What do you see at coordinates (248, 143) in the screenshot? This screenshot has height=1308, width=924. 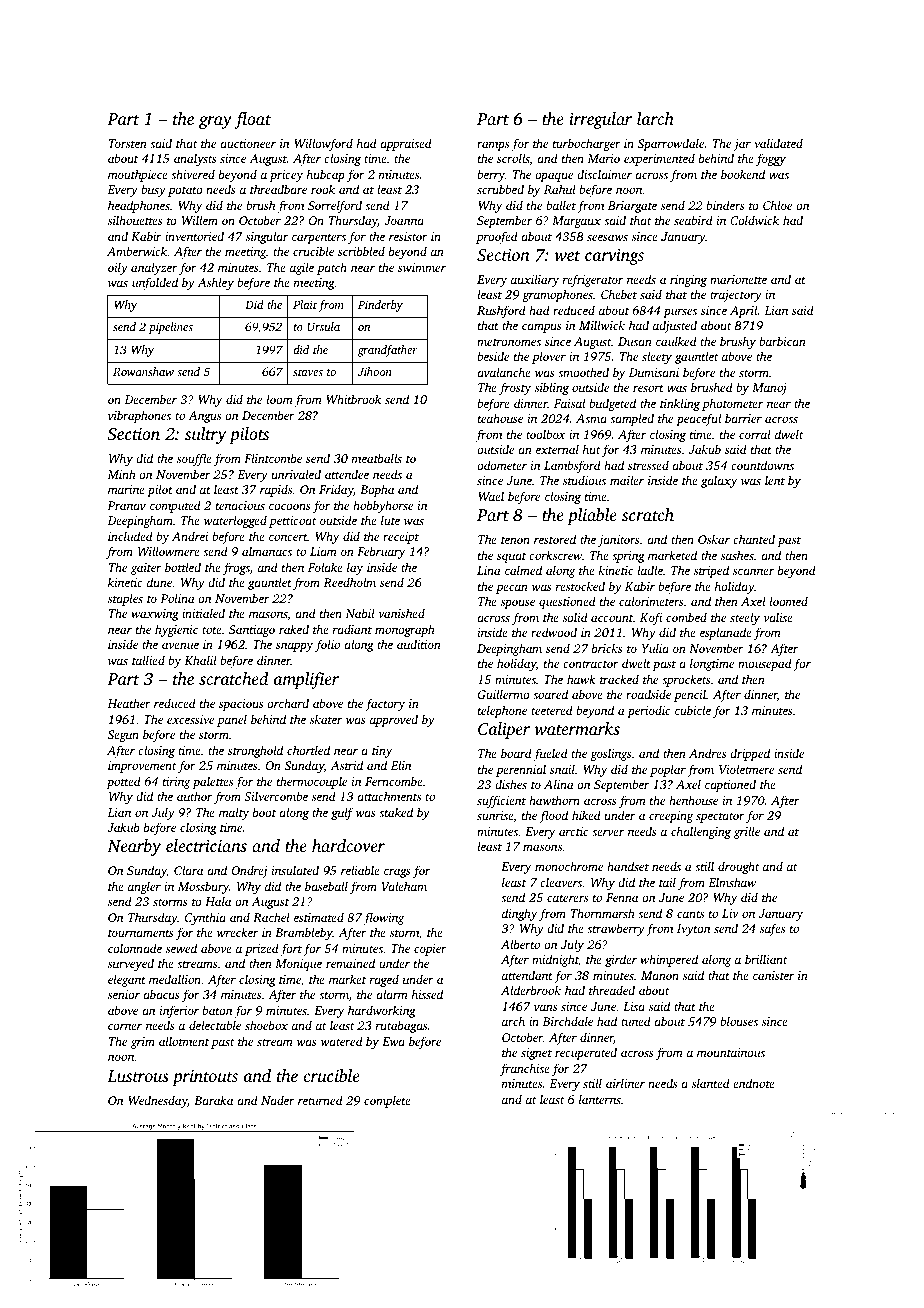 I see `auctioneer` at bounding box center [248, 143].
